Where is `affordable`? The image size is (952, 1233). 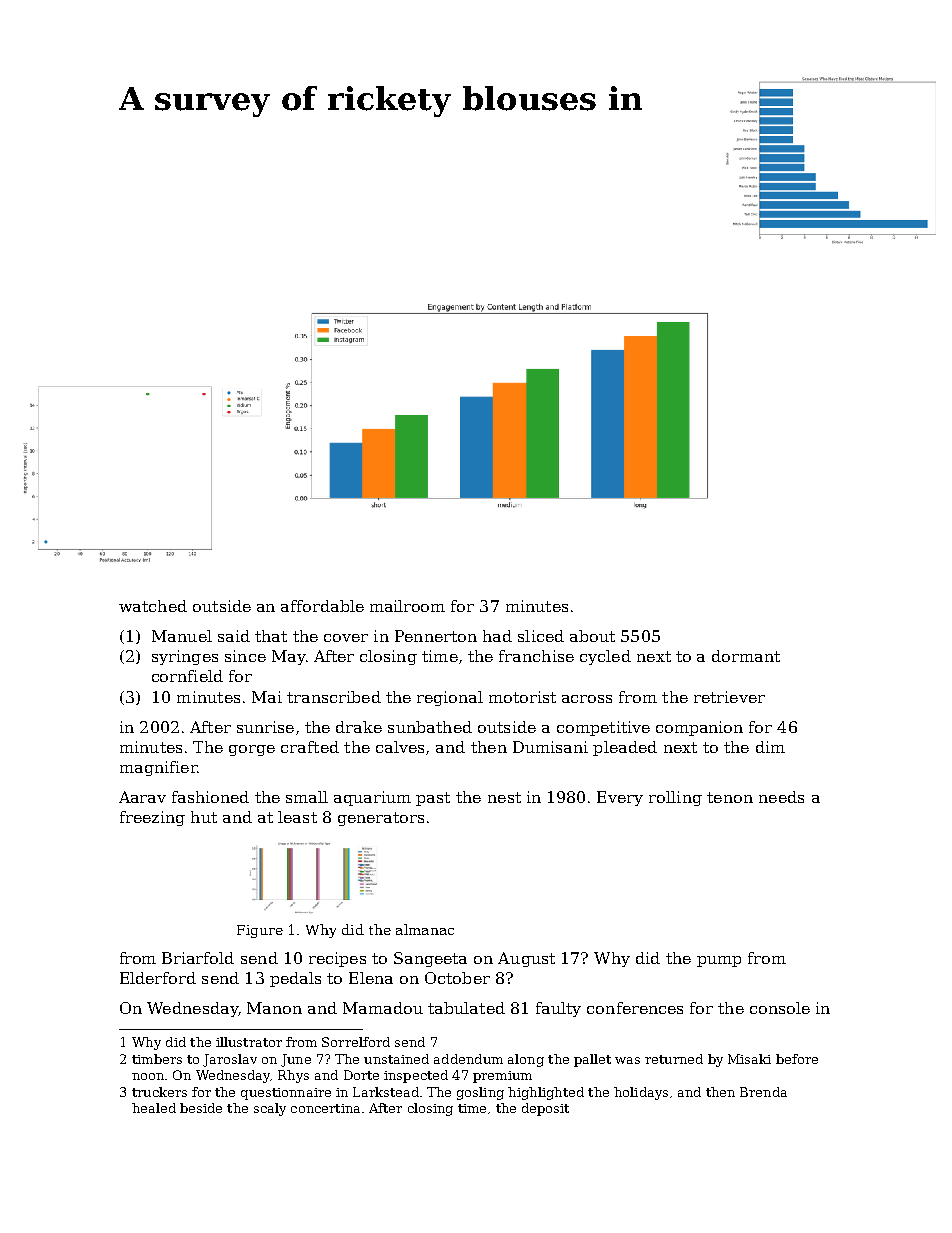
affordable is located at coordinates (322, 606).
